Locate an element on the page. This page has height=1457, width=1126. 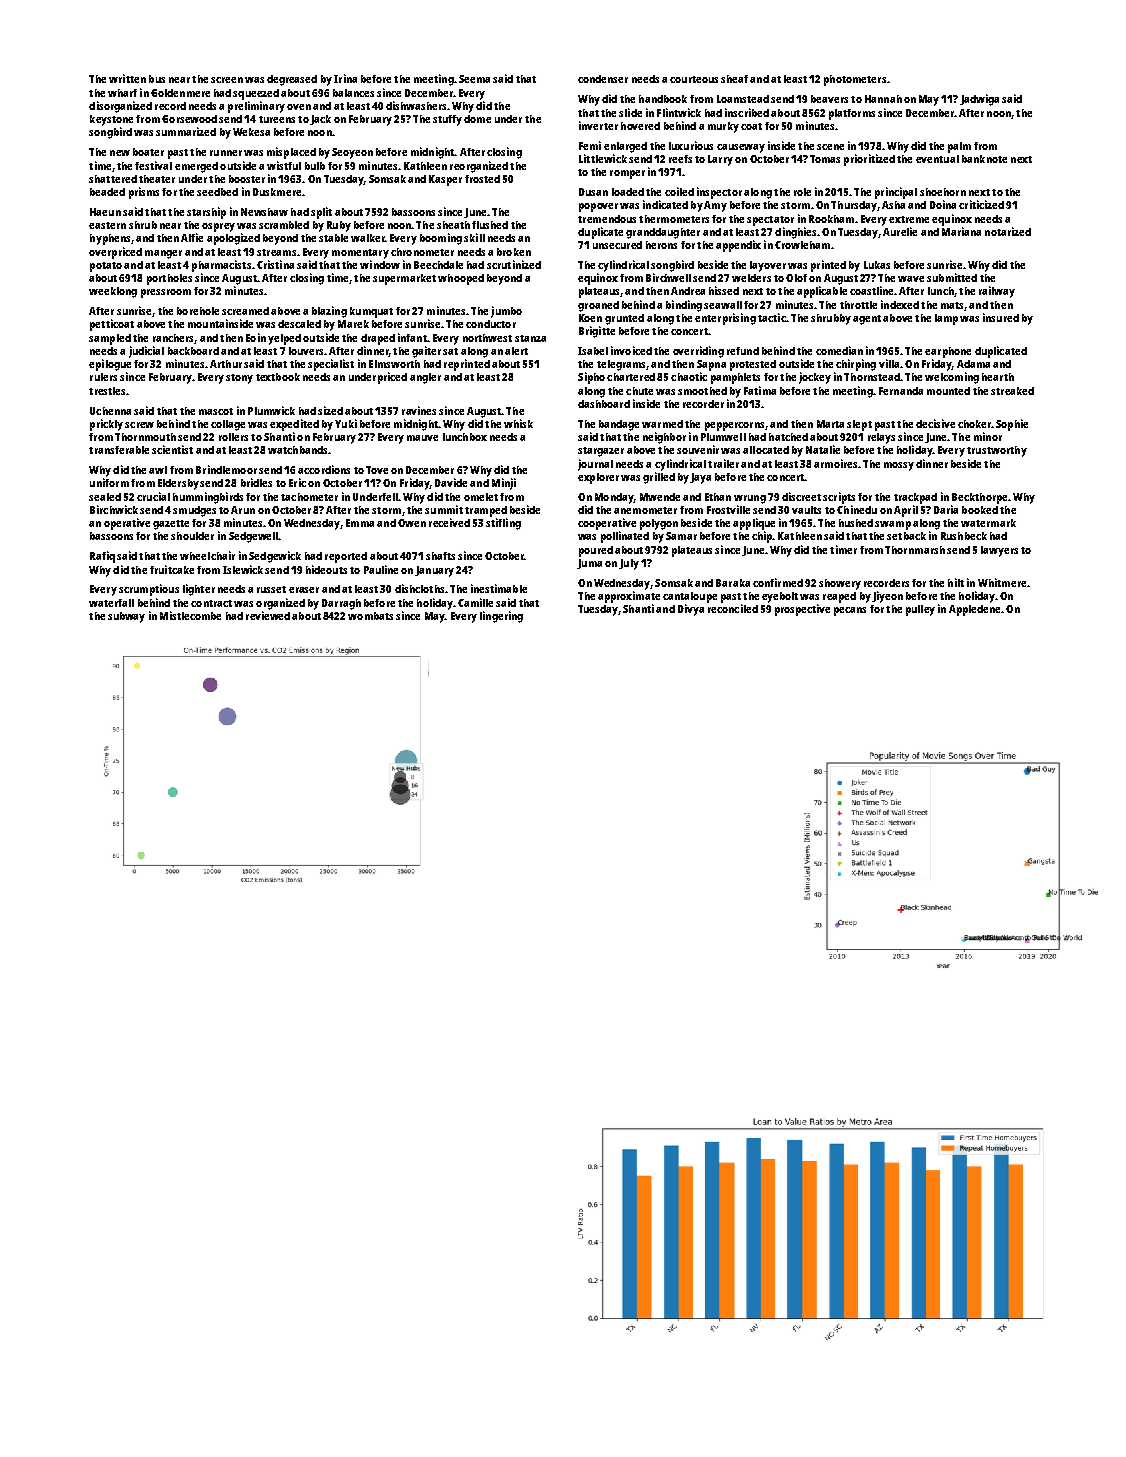
shafts is located at coordinates (440, 556).
